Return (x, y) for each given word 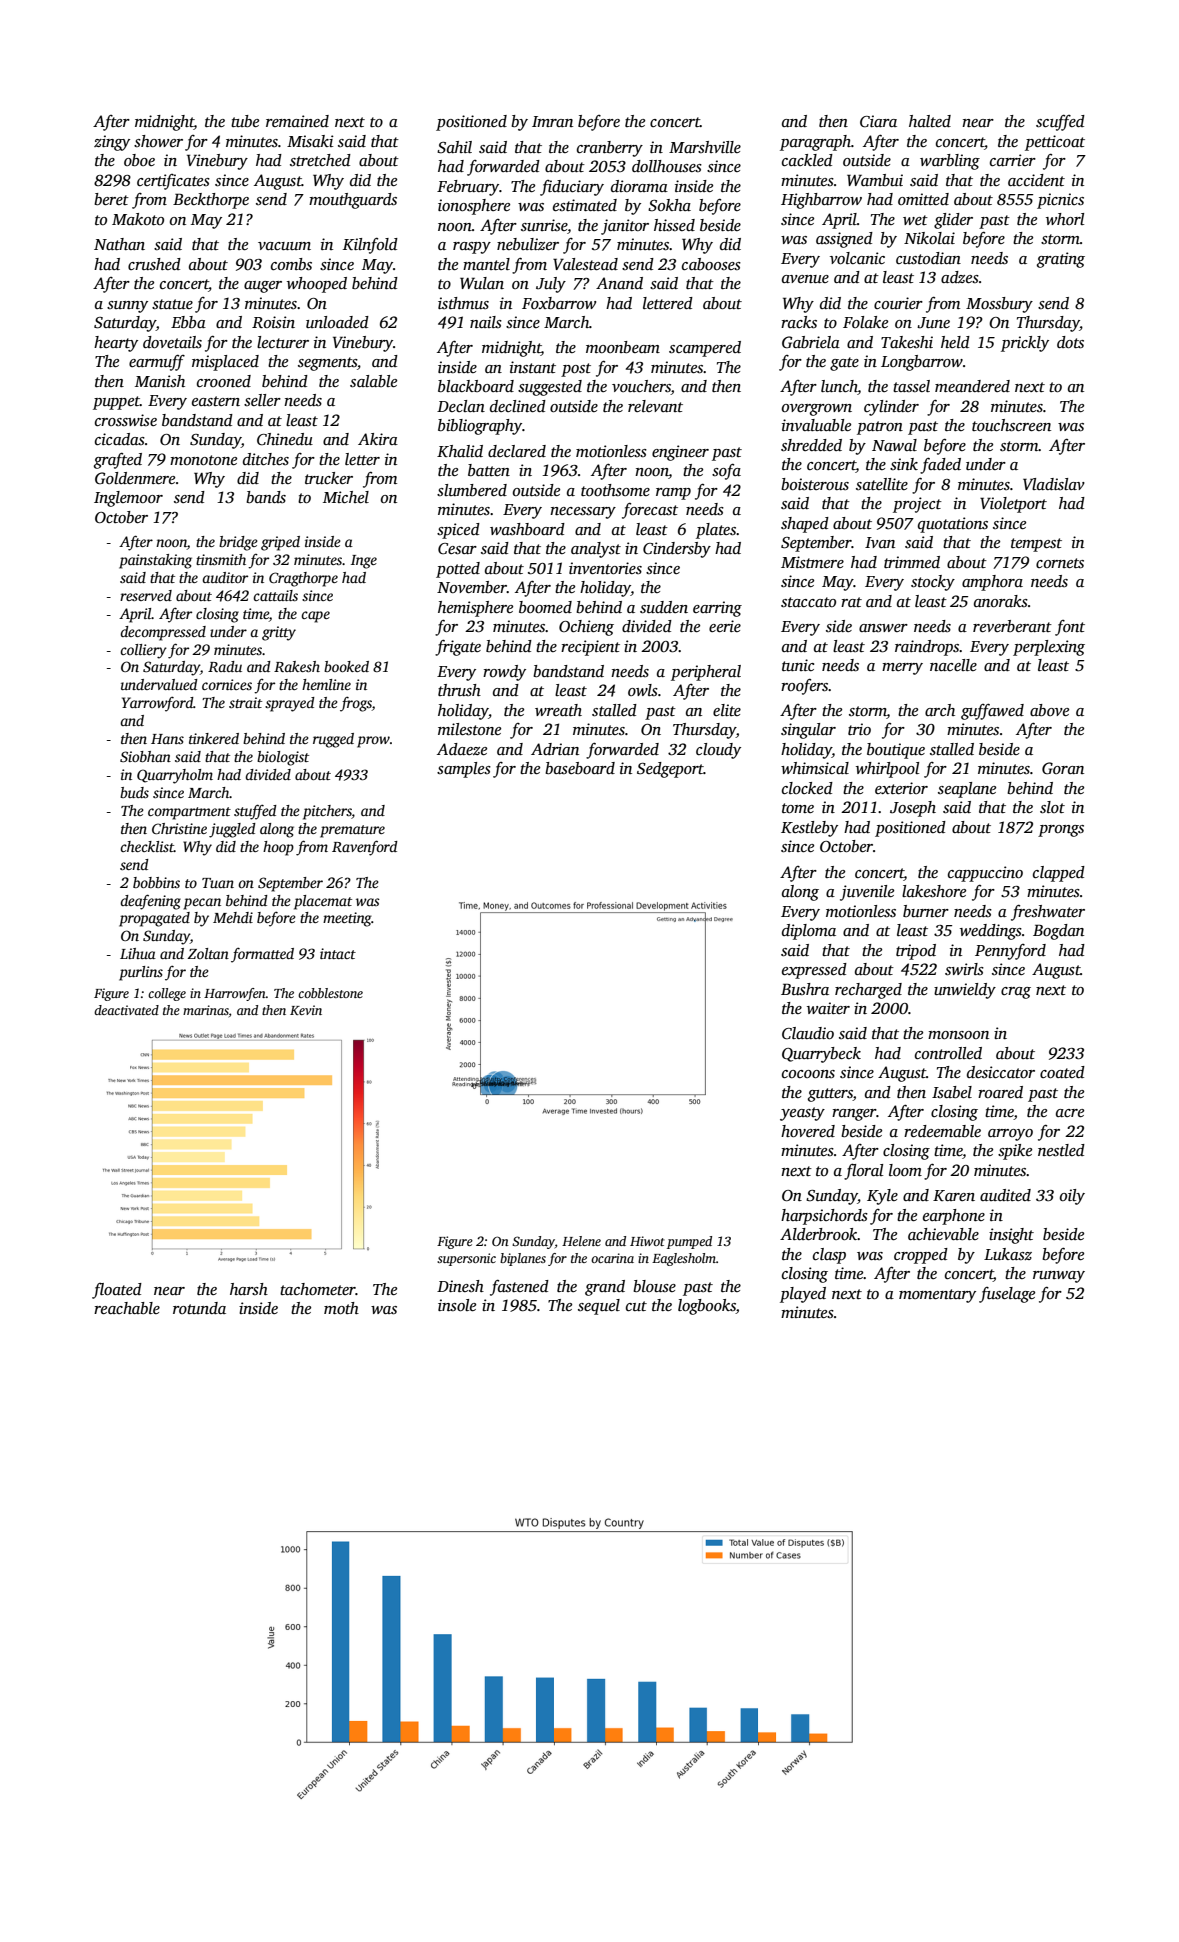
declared (517, 451)
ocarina (612, 1258)
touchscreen (1011, 425)
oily (1072, 1197)
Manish (160, 381)
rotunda (199, 1308)
